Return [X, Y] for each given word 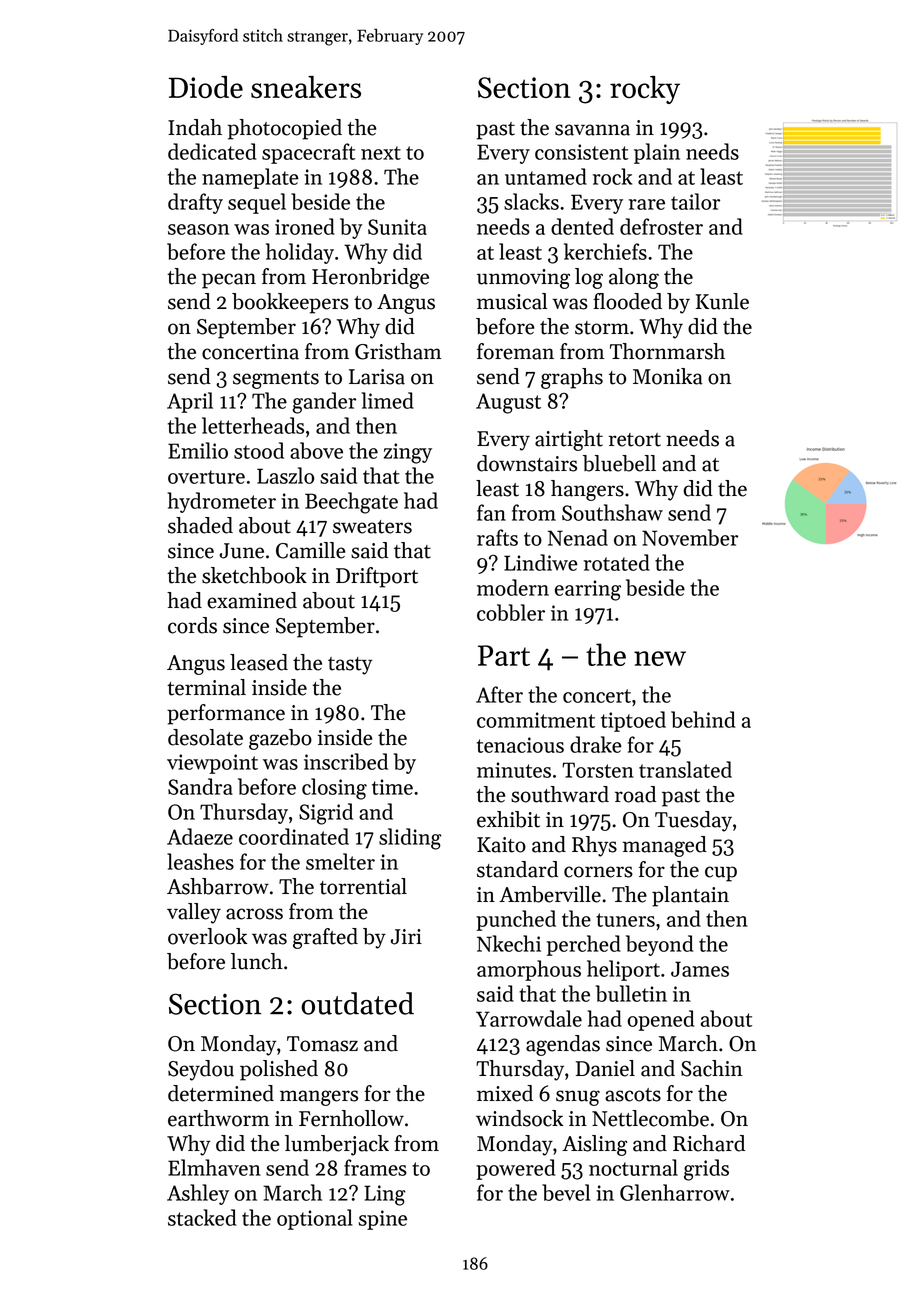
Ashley [198, 1194]
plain [657, 153]
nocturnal [633, 1167]
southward [560, 794]
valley [194, 913]
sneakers [306, 87]
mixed [505, 1093]
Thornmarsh [667, 351]
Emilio [198, 450]
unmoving [523, 279]
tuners [625, 920]
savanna [592, 130]
